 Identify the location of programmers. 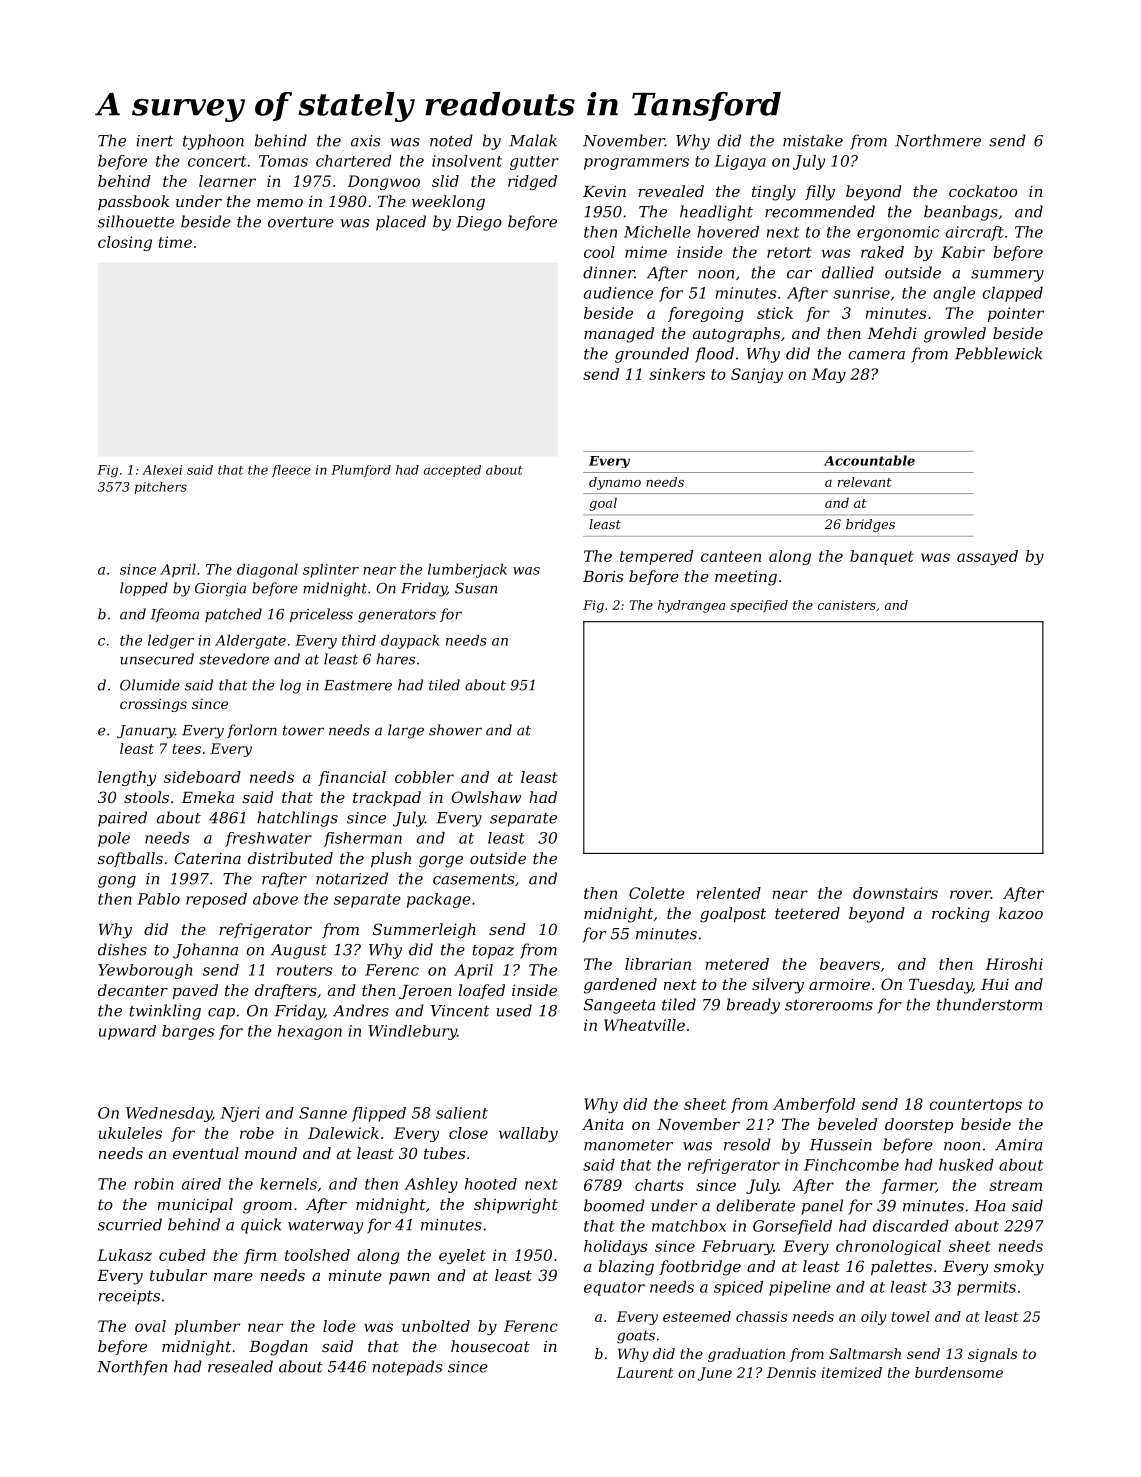
(636, 164).
